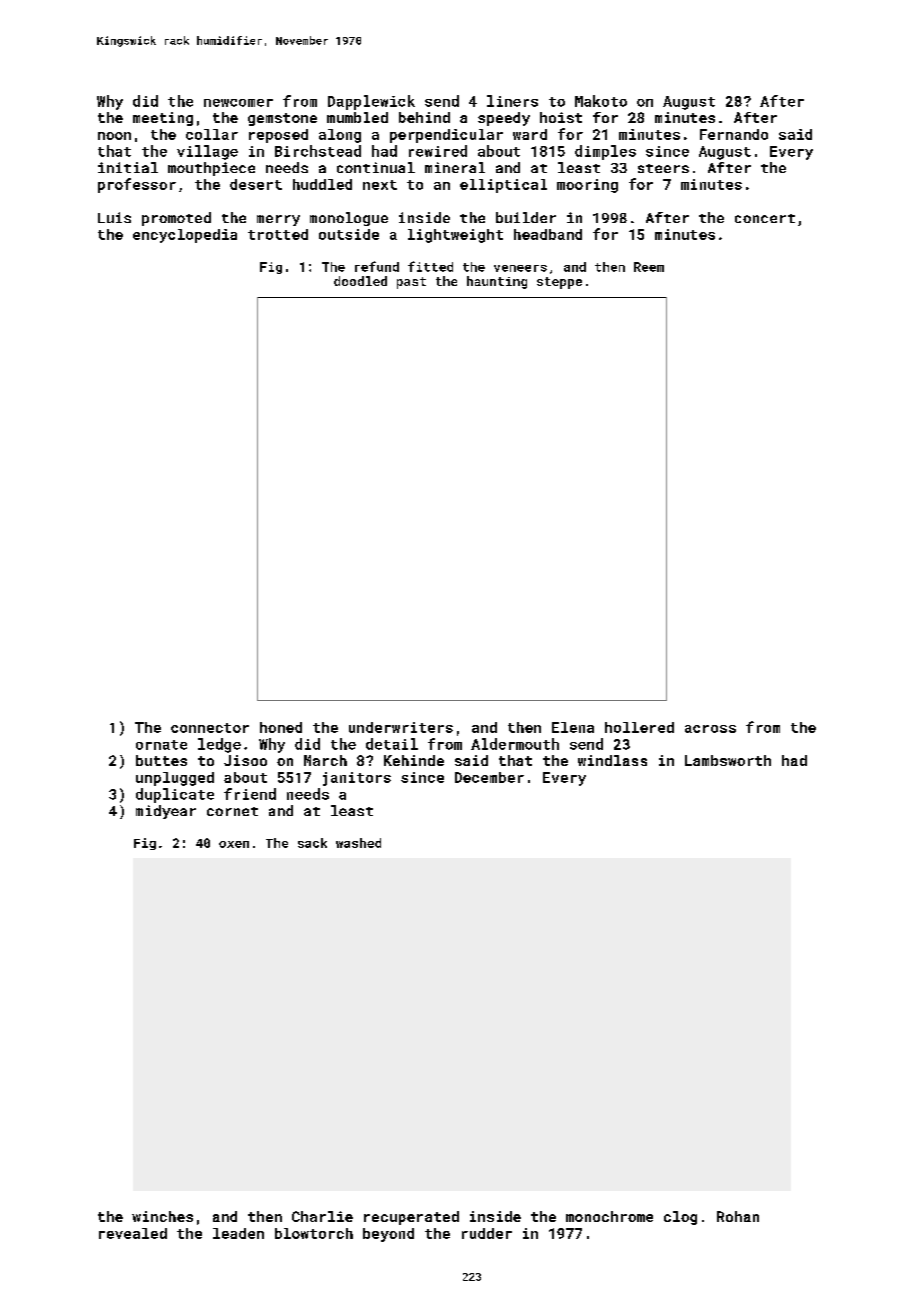 Image resolution: width=924 pixels, height=1308 pixels. What do you see at coordinates (734, 134) in the image?
I see `Fernando` at bounding box center [734, 134].
